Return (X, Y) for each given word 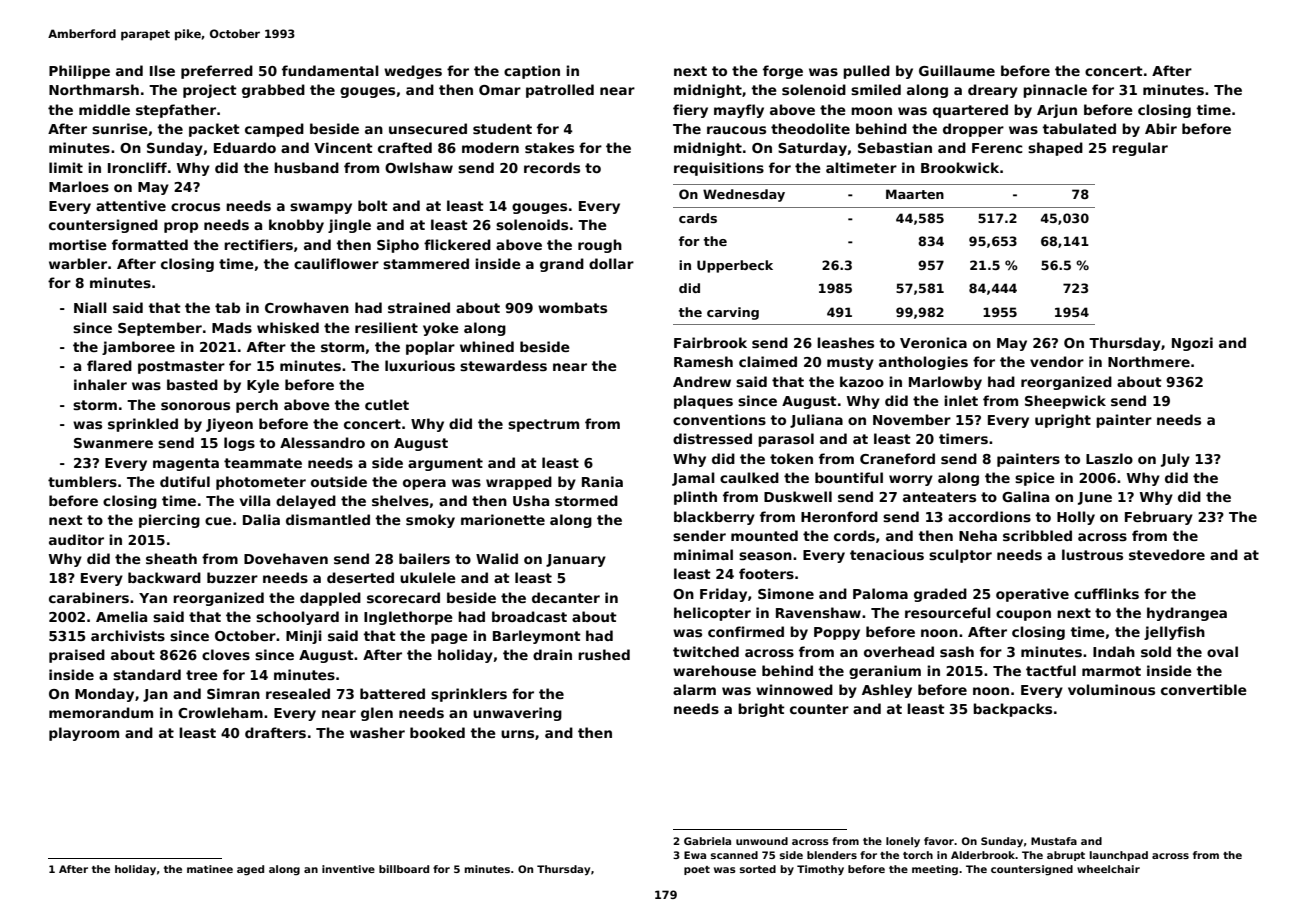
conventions (719, 419)
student (502, 128)
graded (940, 595)
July (1175, 460)
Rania (602, 481)
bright (761, 710)
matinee (210, 869)
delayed (306, 502)
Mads (232, 327)
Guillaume (957, 70)
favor (939, 841)
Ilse (162, 70)
